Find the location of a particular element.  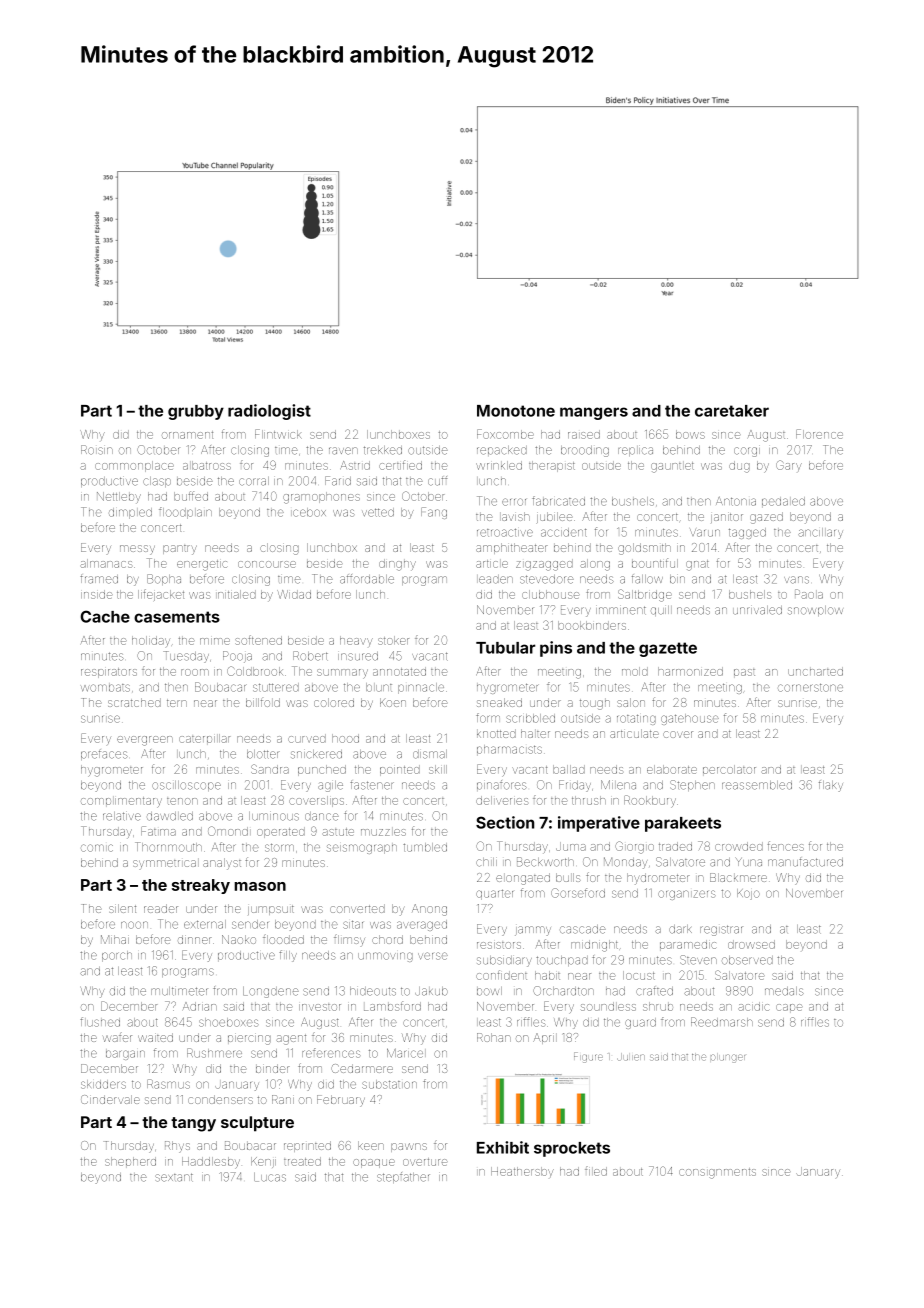

albatross is located at coordinates (207, 465).
